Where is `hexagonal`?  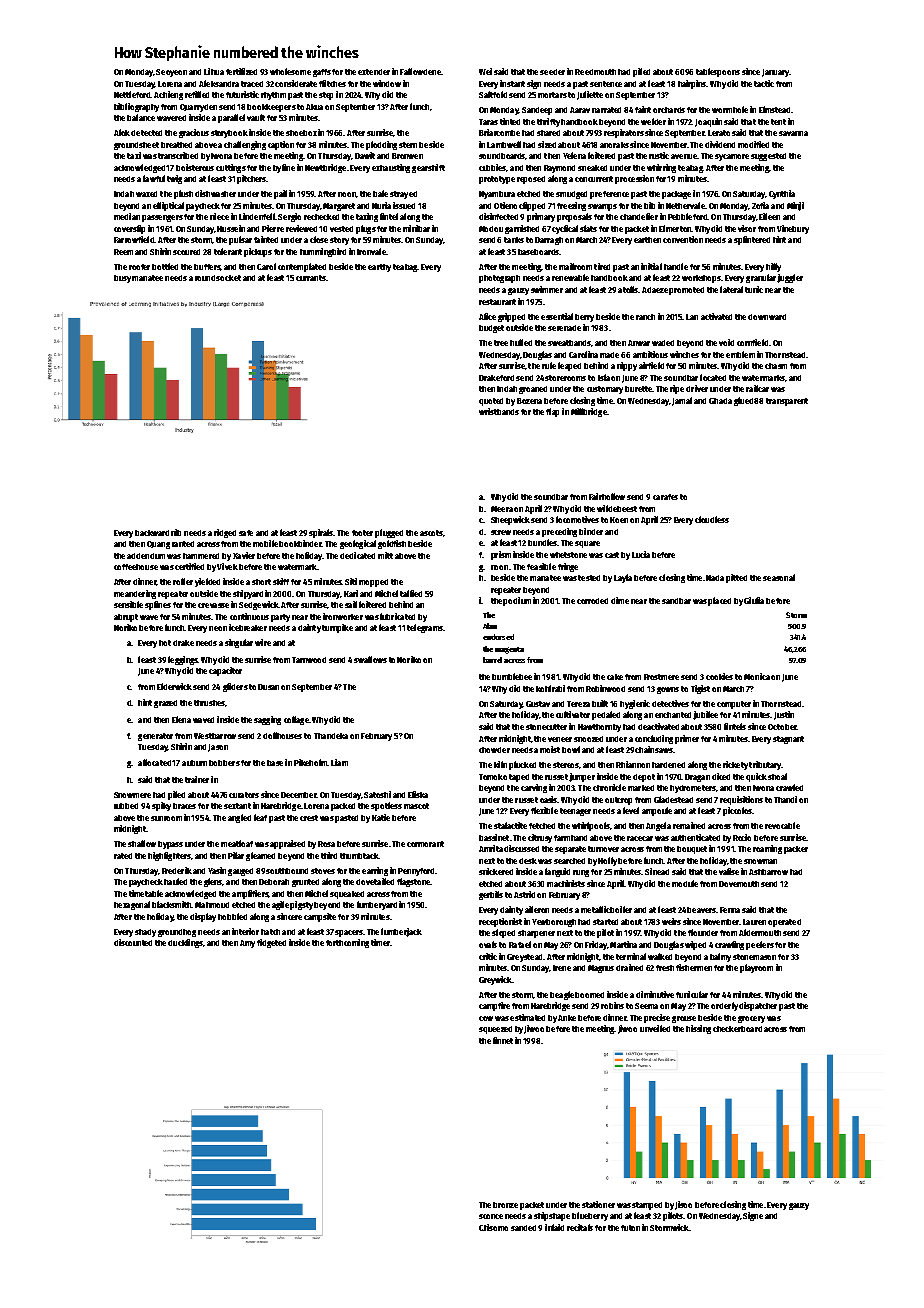
hexagonal is located at coordinates (132, 905).
